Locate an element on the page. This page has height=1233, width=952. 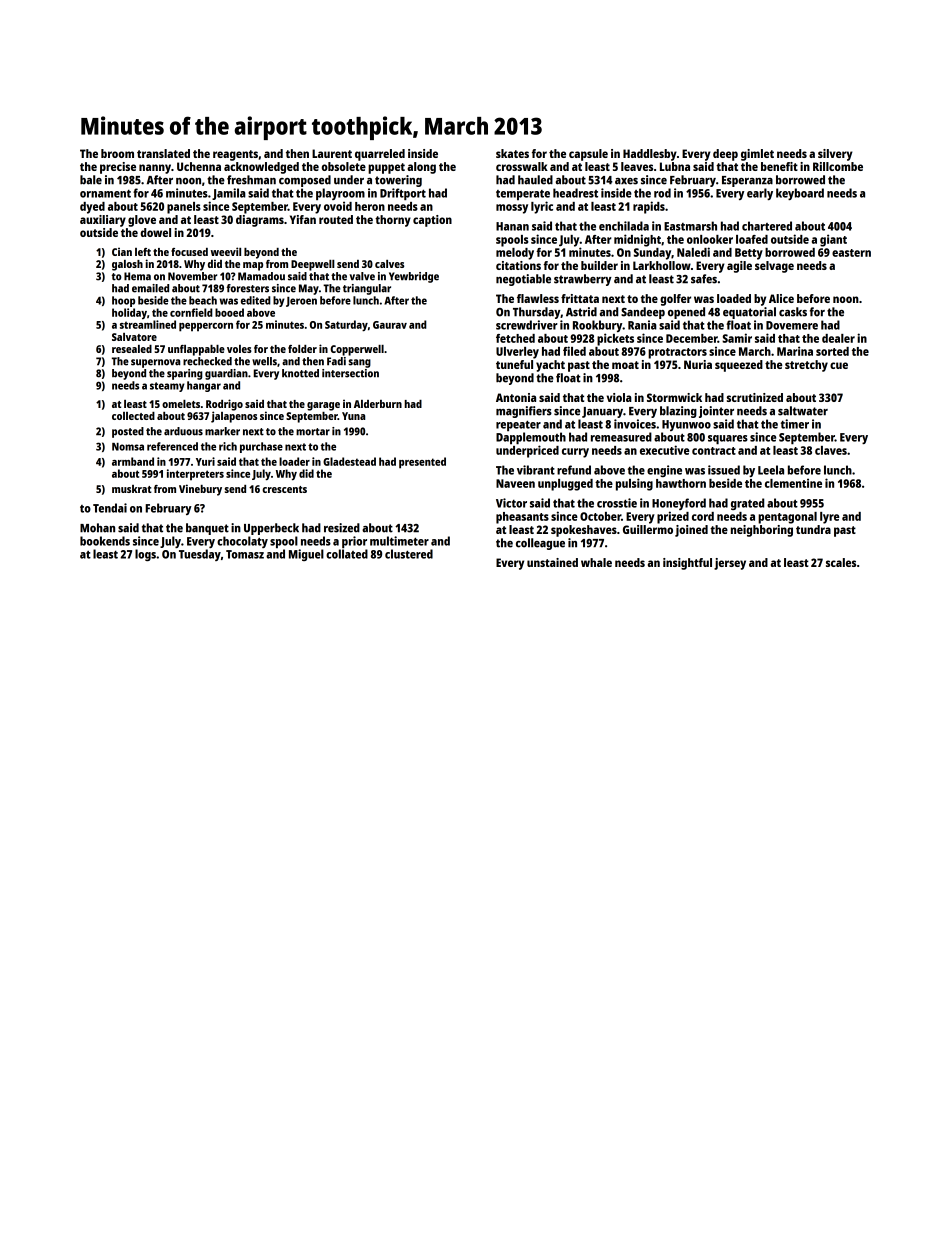
broom is located at coordinates (117, 153).
